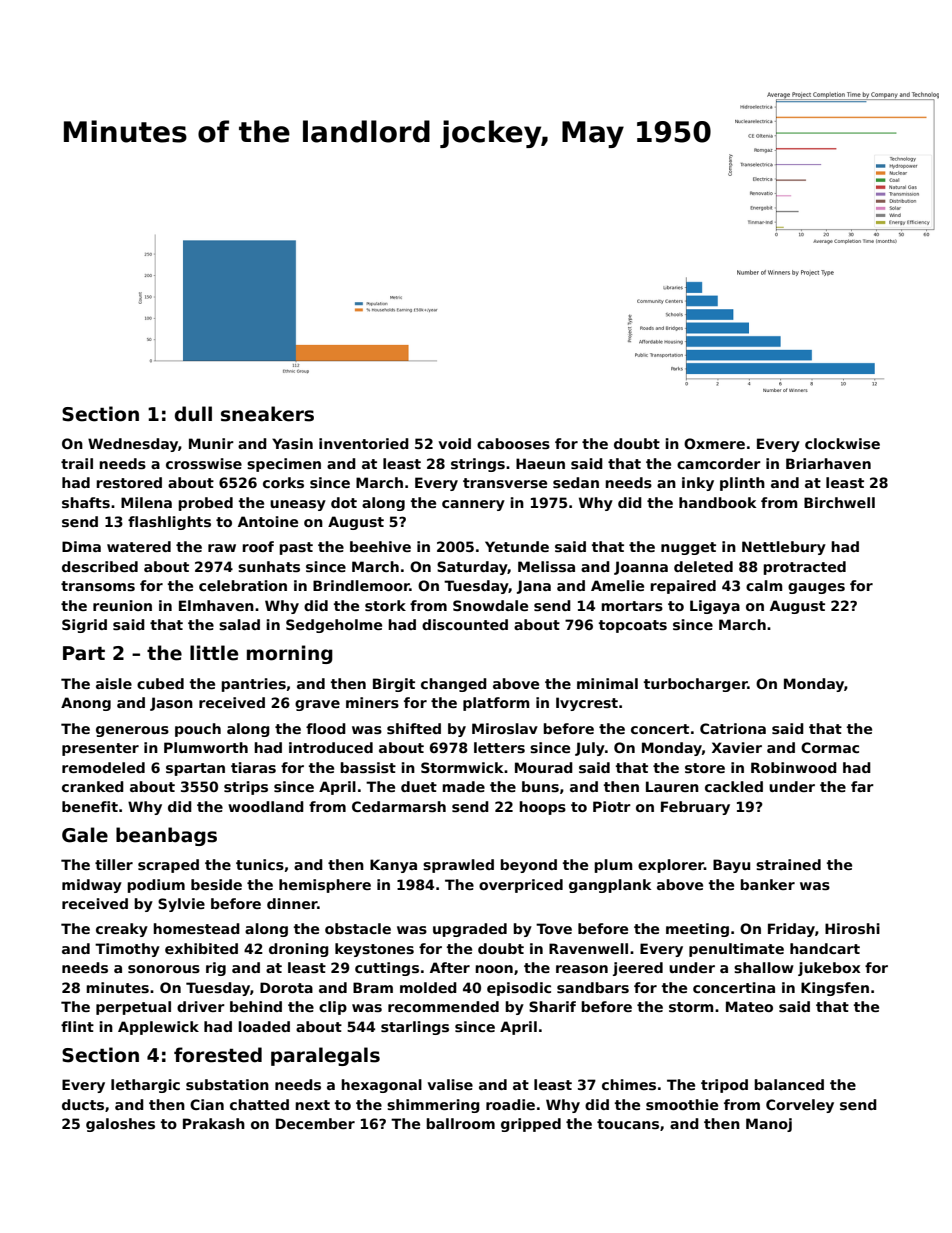  What do you see at coordinates (696, 685) in the screenshot?
I see `turbocharger` at bounding box center [696, 685].
